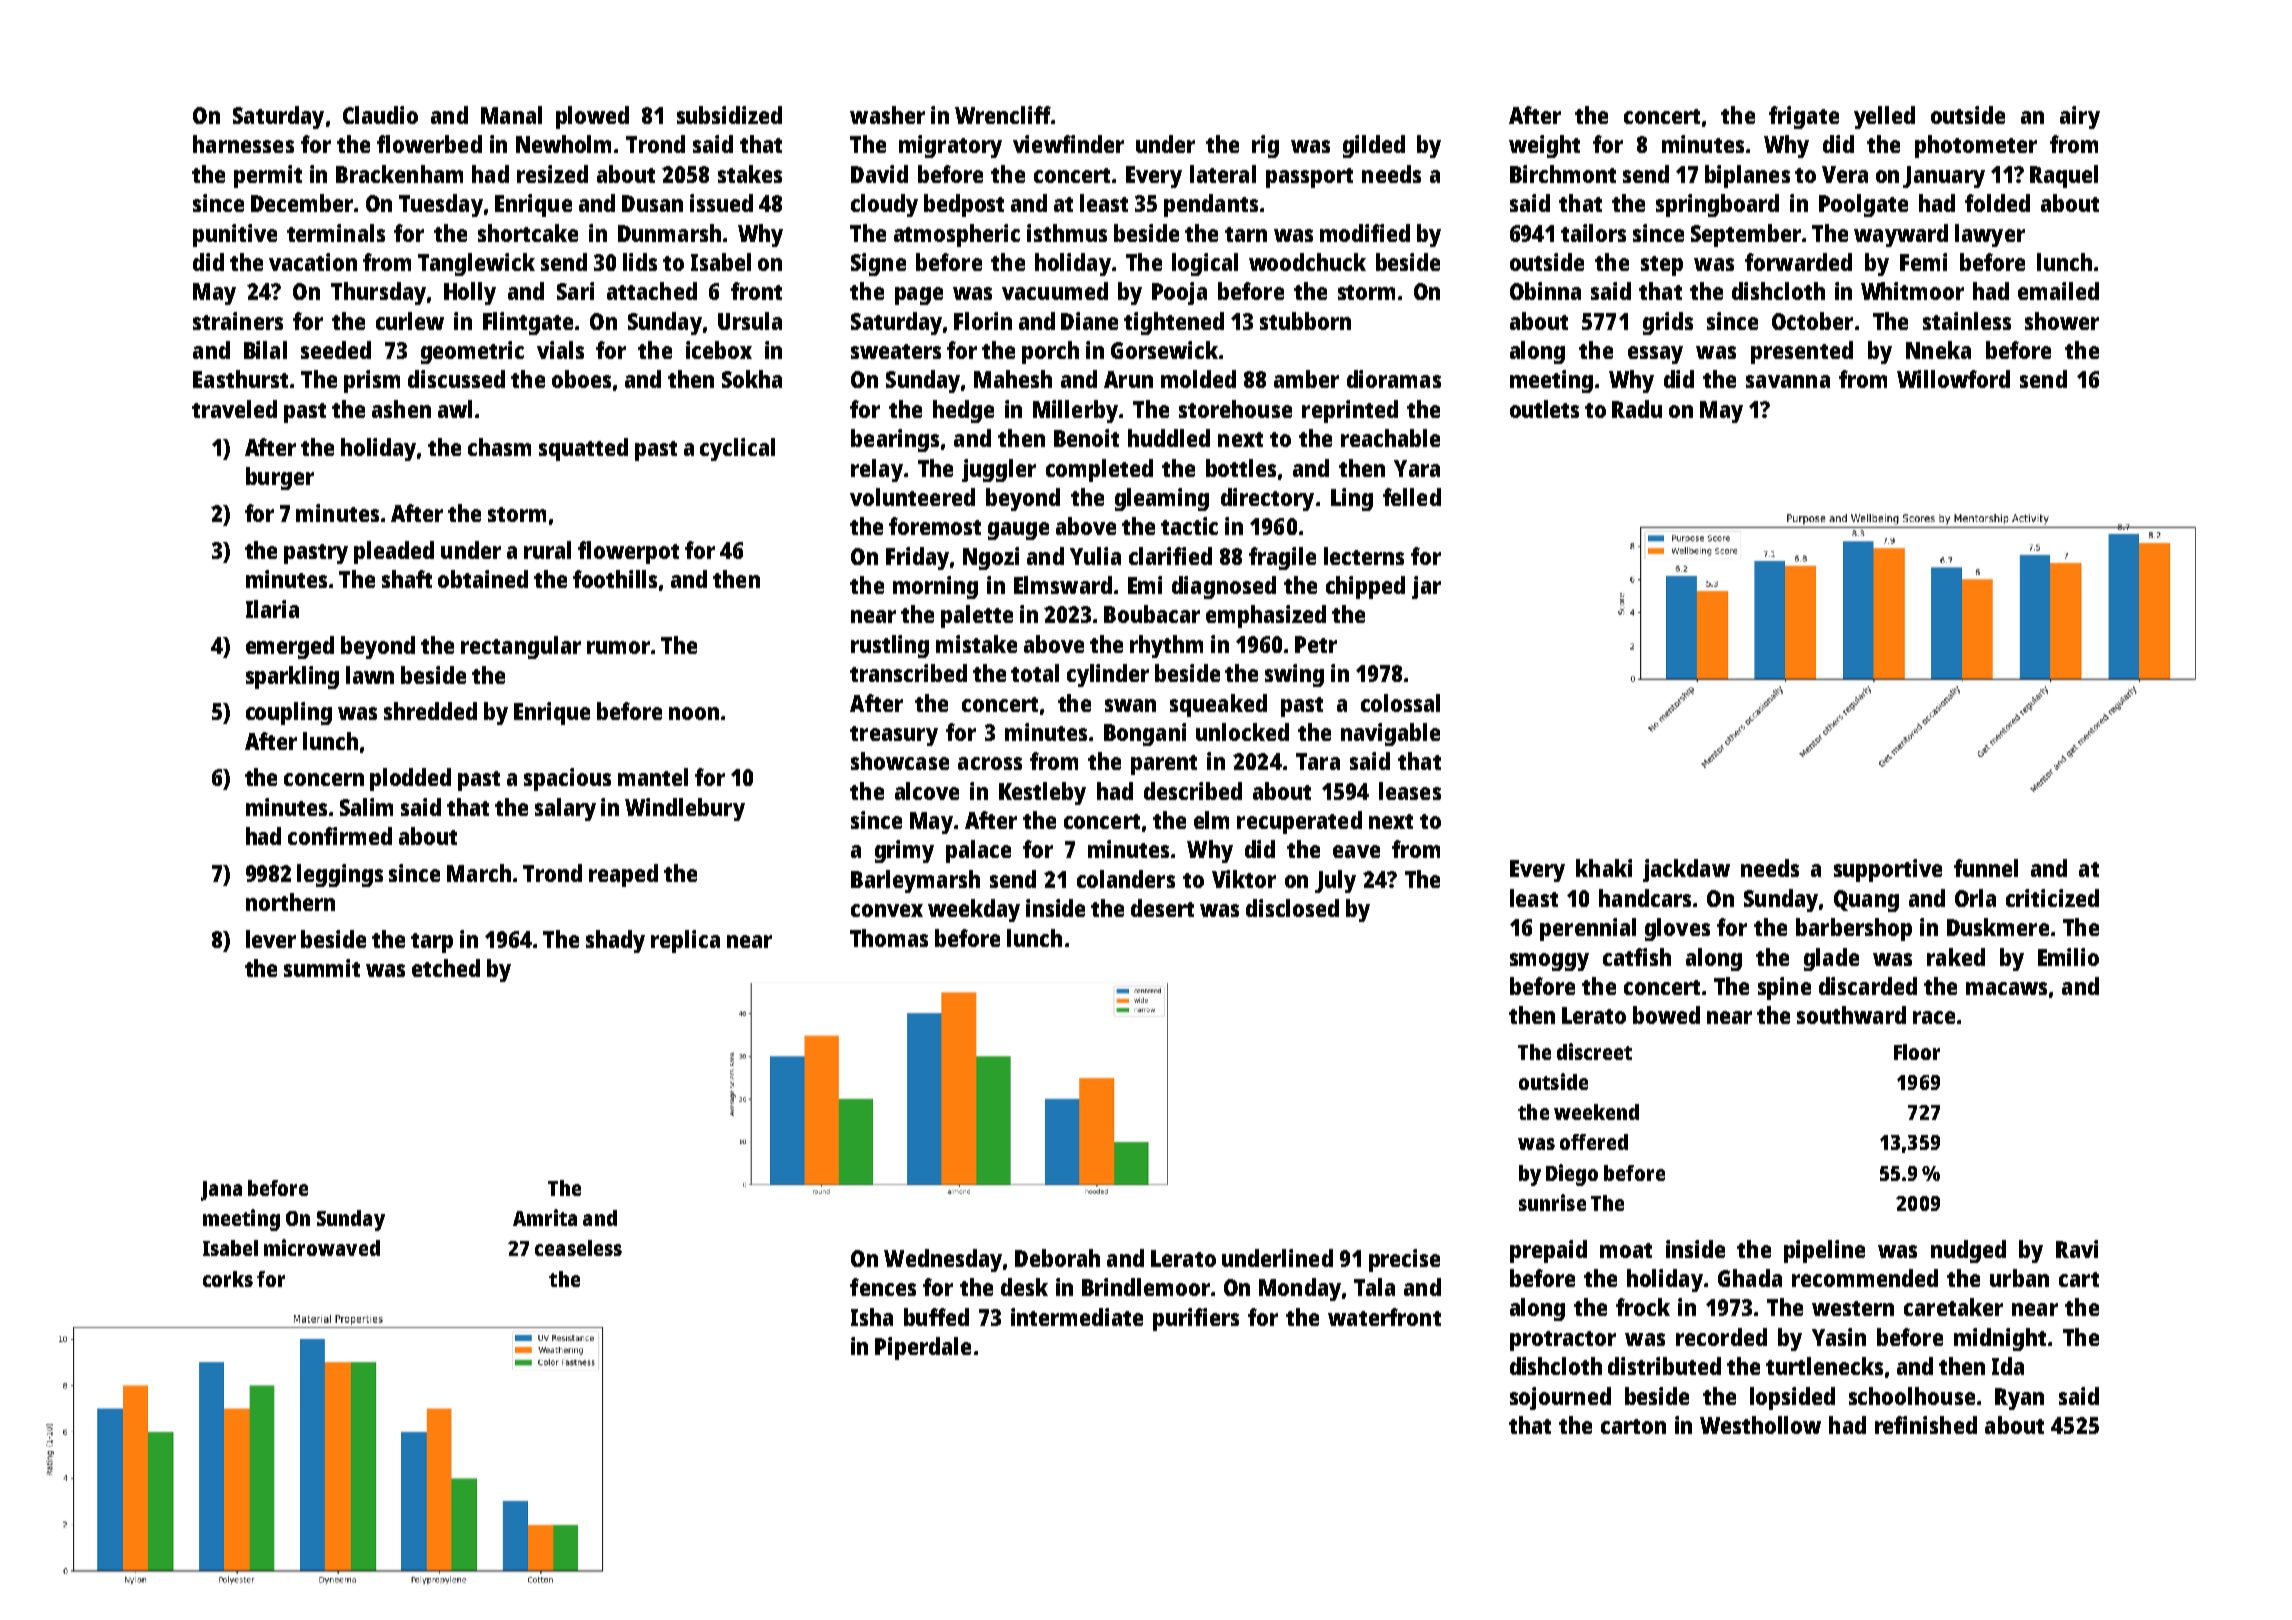  I want to click on felled, so click(1412, 497).
